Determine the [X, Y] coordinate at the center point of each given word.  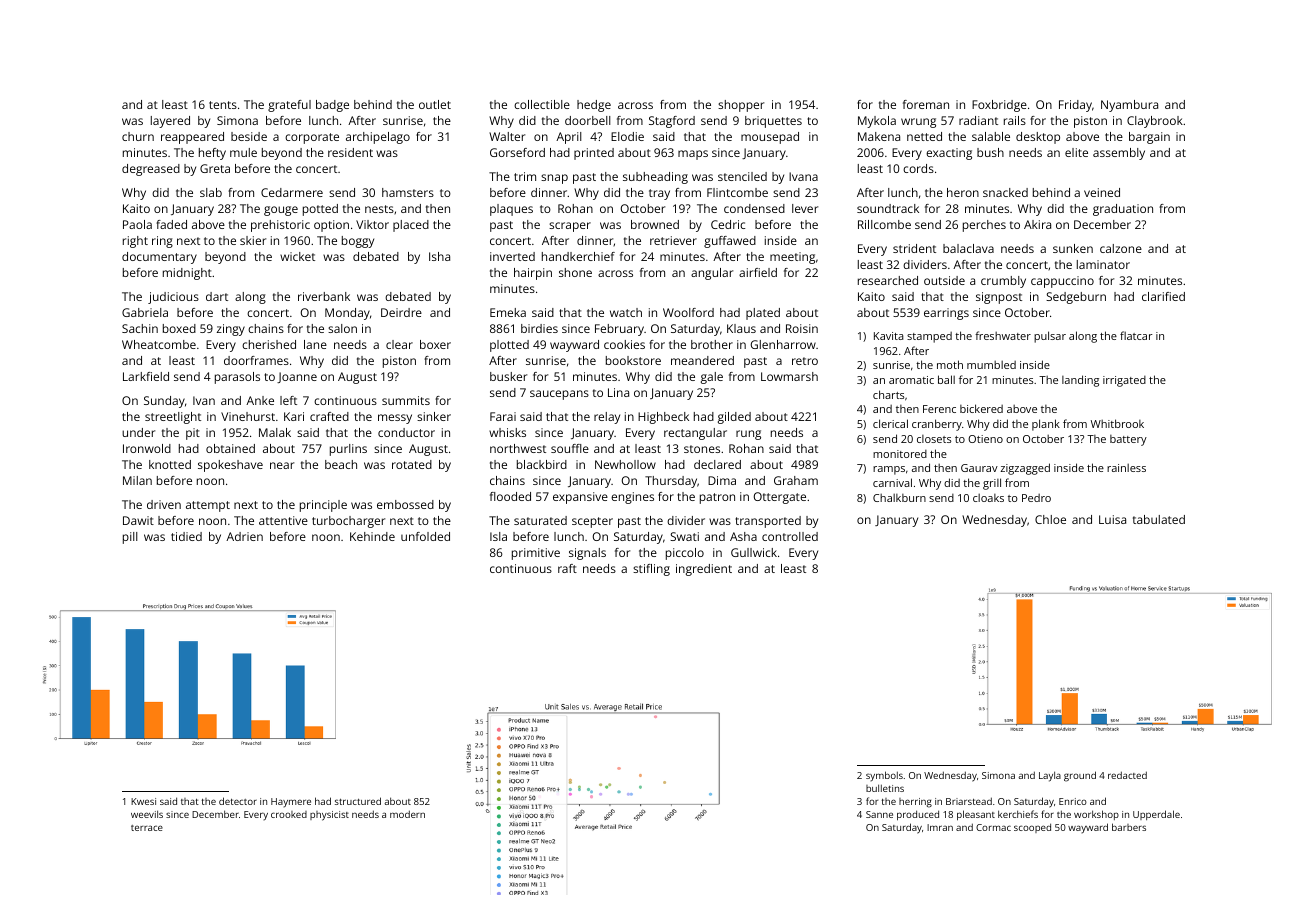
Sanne [879, 814]
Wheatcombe [159, 344]
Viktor [372, 224]
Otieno [985, 439]
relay [607, 418]
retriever [673, 240]
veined [1102, 192]
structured [358, 801]
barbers [1129, 827]
